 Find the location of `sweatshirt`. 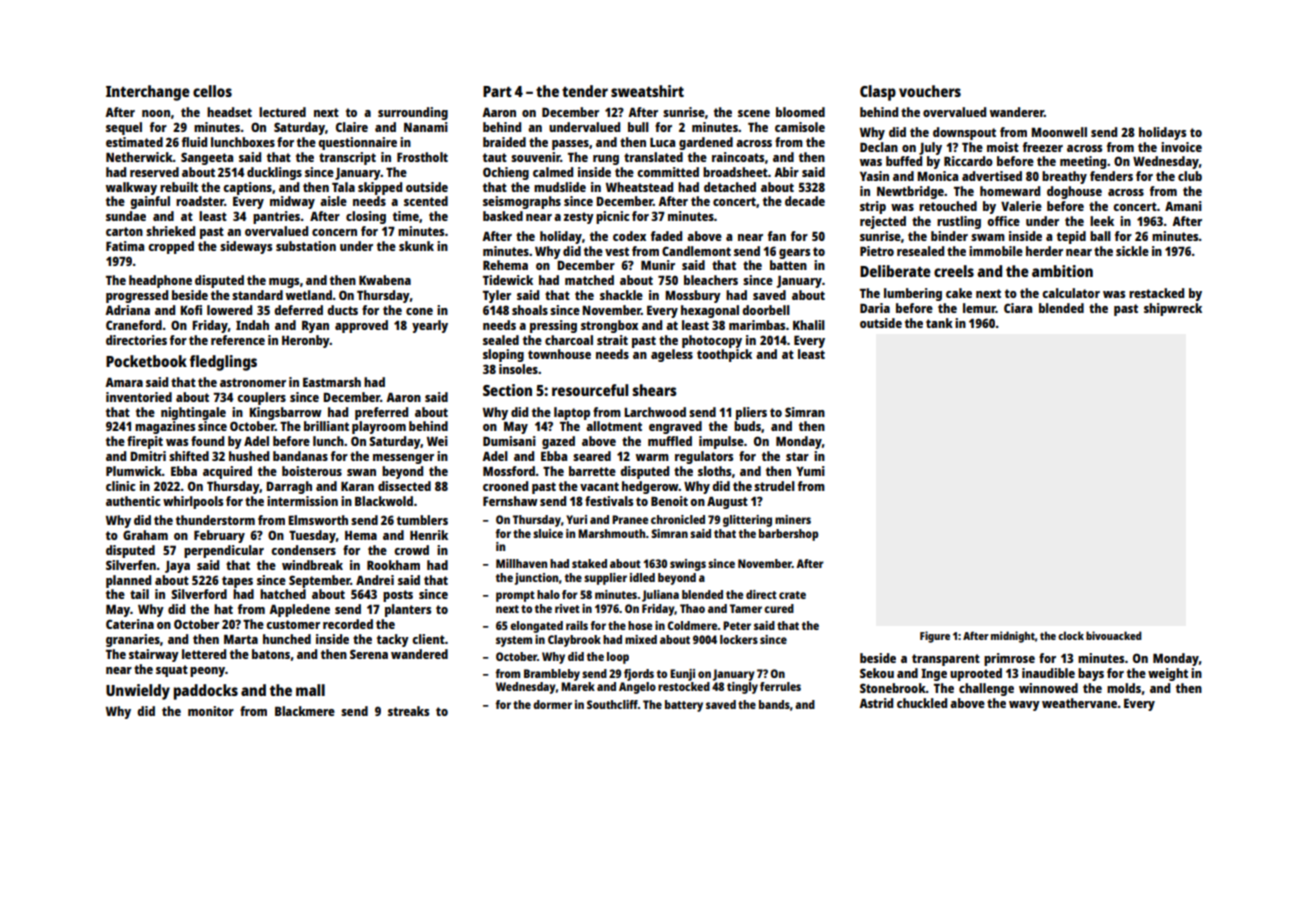

sweatshirt is located at coordinates (647, 91).
